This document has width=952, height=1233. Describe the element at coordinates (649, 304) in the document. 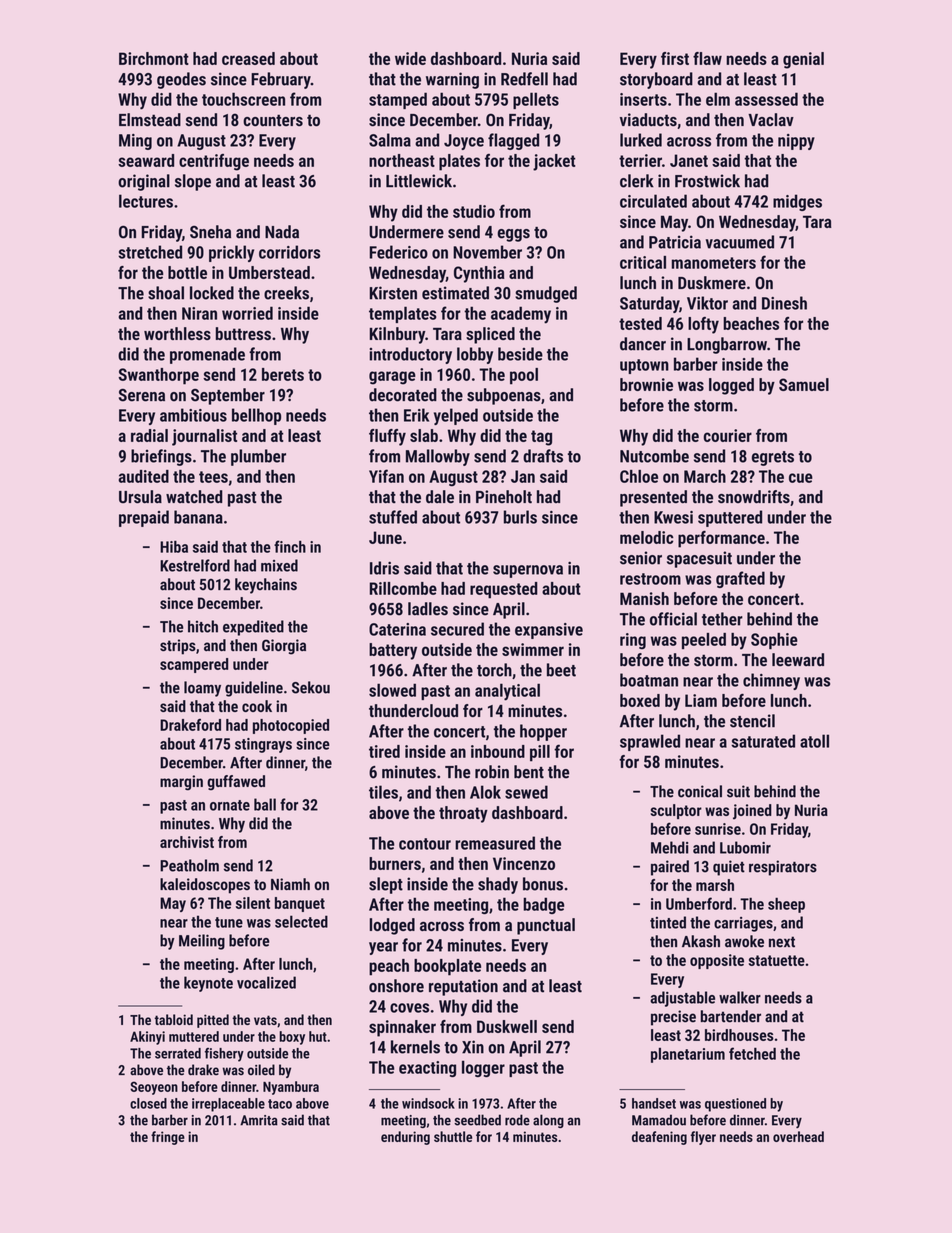

I see `Saturday` at that location.
